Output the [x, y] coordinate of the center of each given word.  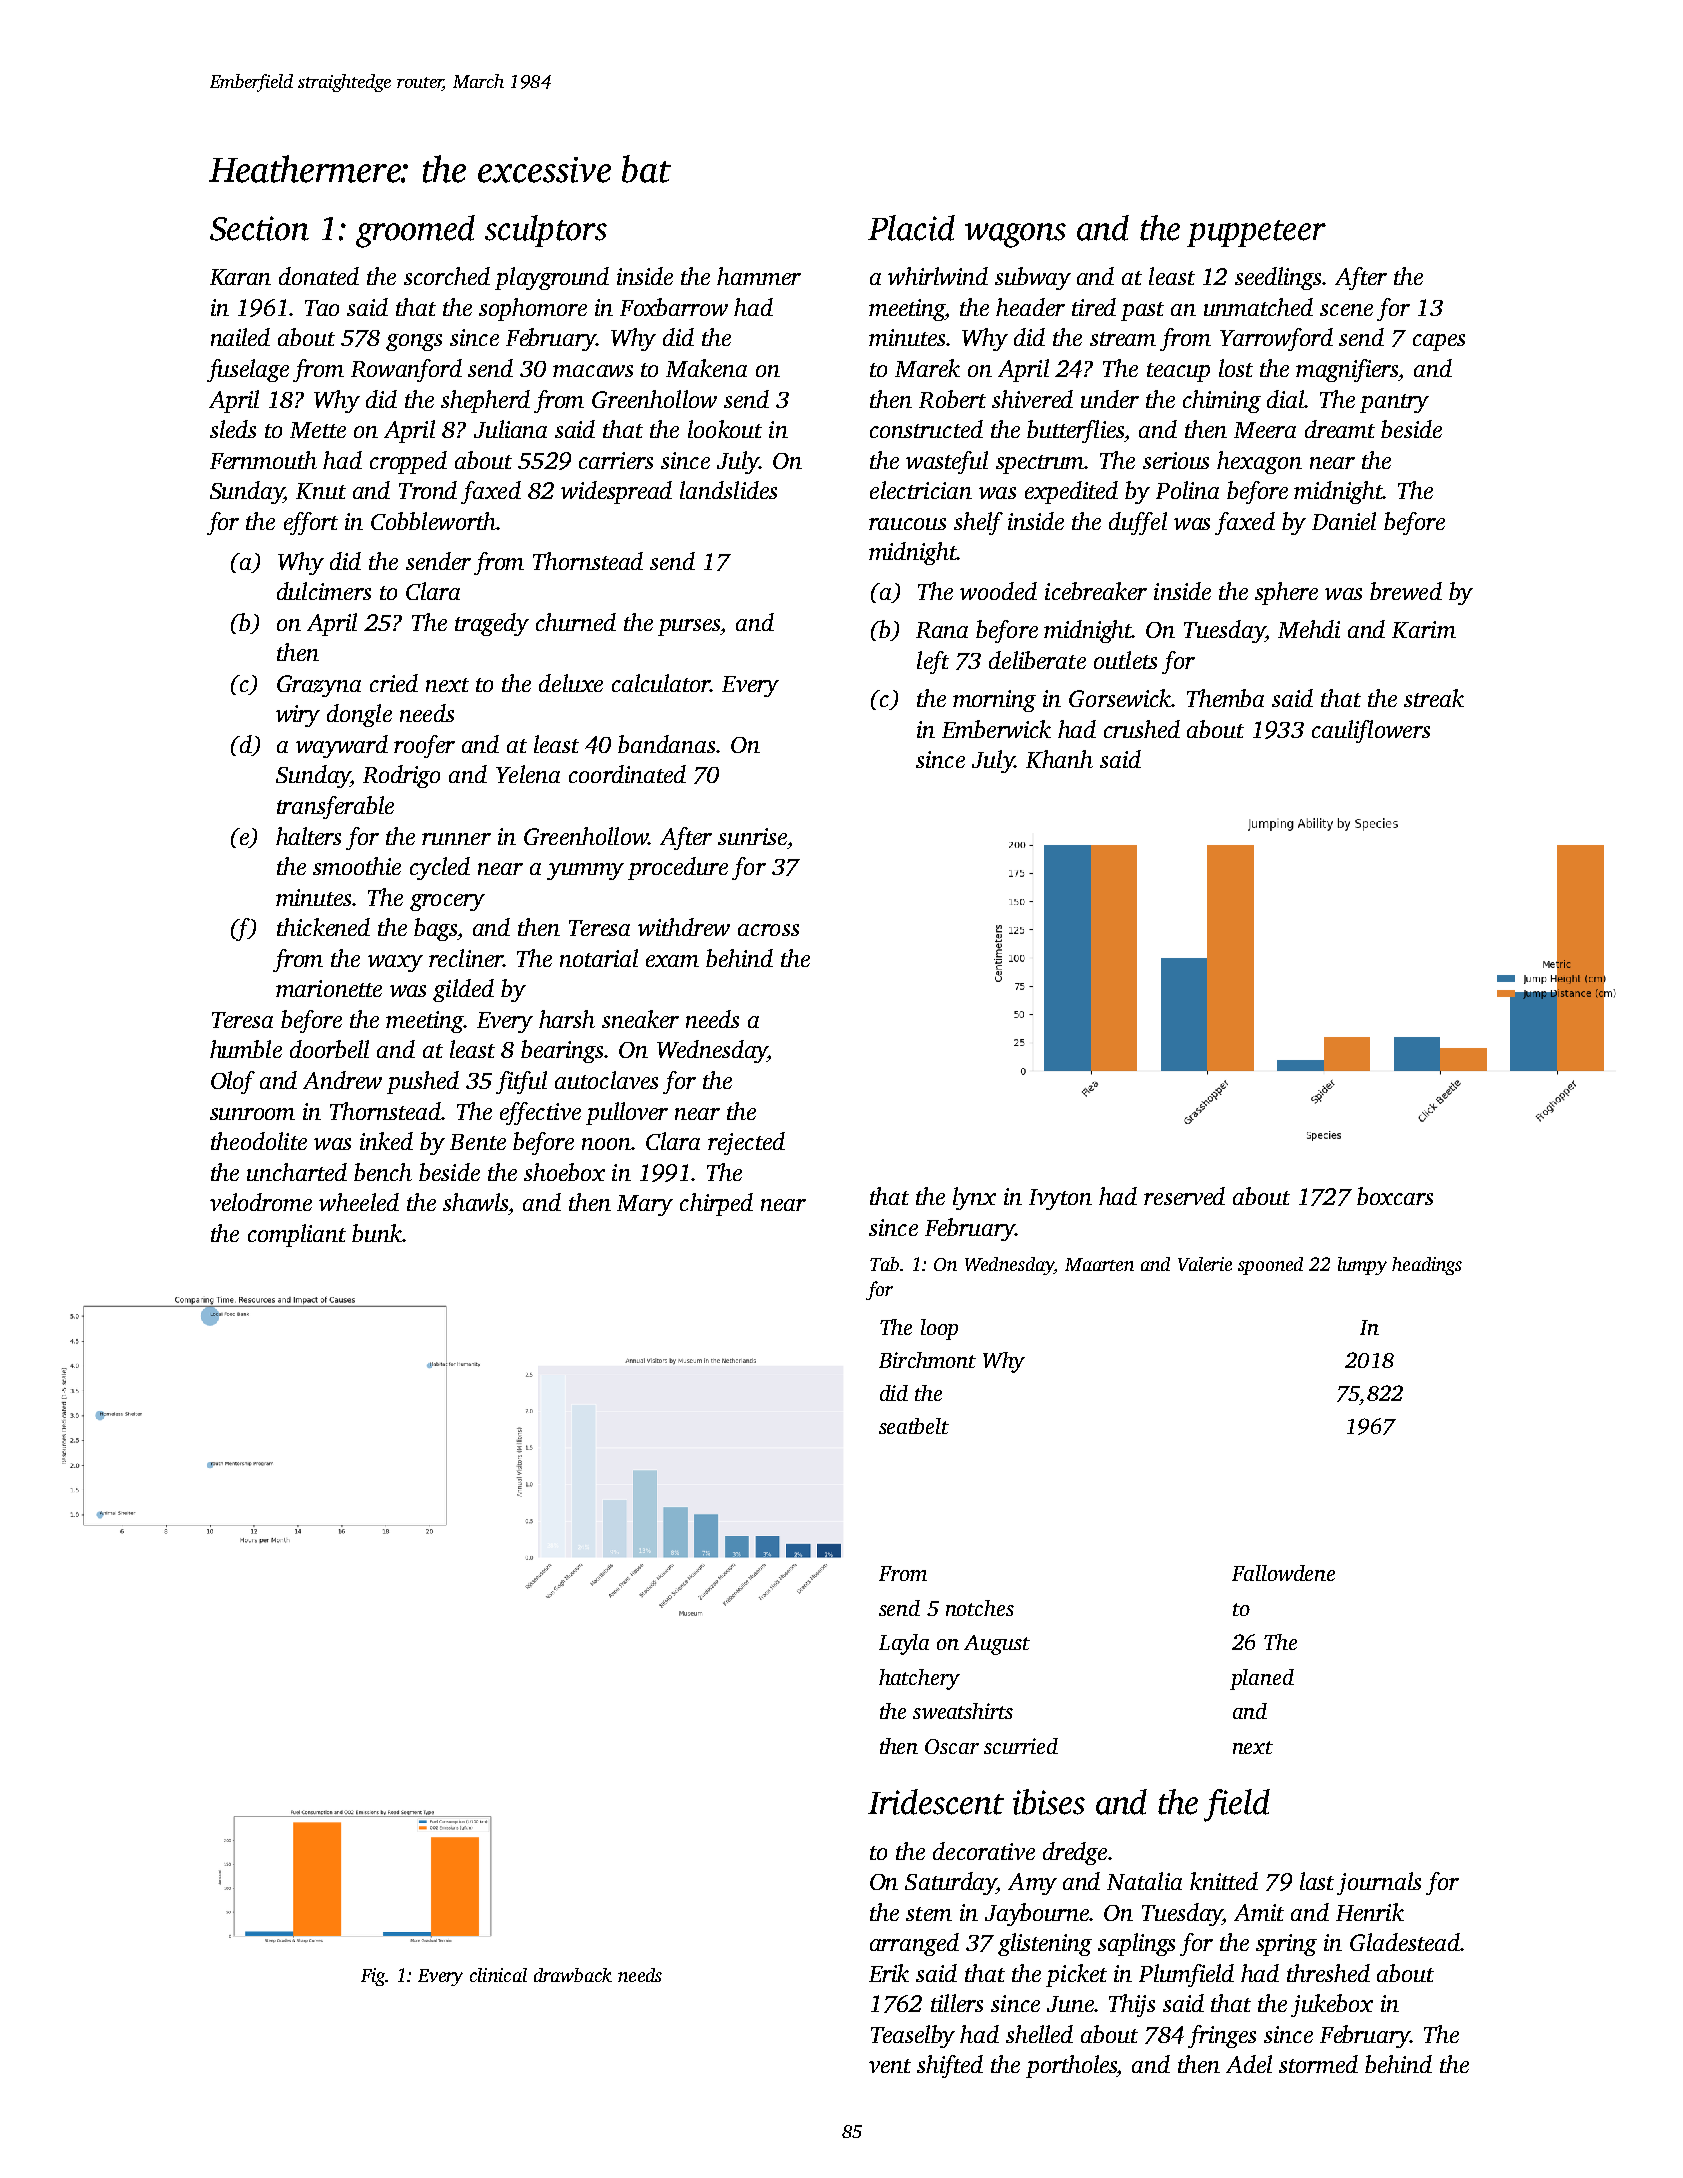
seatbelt [914, 1426]
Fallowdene [1283, 1573]
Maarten [1099, 1264]
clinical [498, 1975]
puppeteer [1256, 233]
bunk [377, 1233]
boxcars [1395, 1196]
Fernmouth [263, 460]
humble [246, 1049]
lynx [974, 1198]
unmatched [1258, 307]
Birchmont [927, 1360]
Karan [240, 277]
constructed [926, 429]
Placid [911, 228]
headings [1427, 1266]
